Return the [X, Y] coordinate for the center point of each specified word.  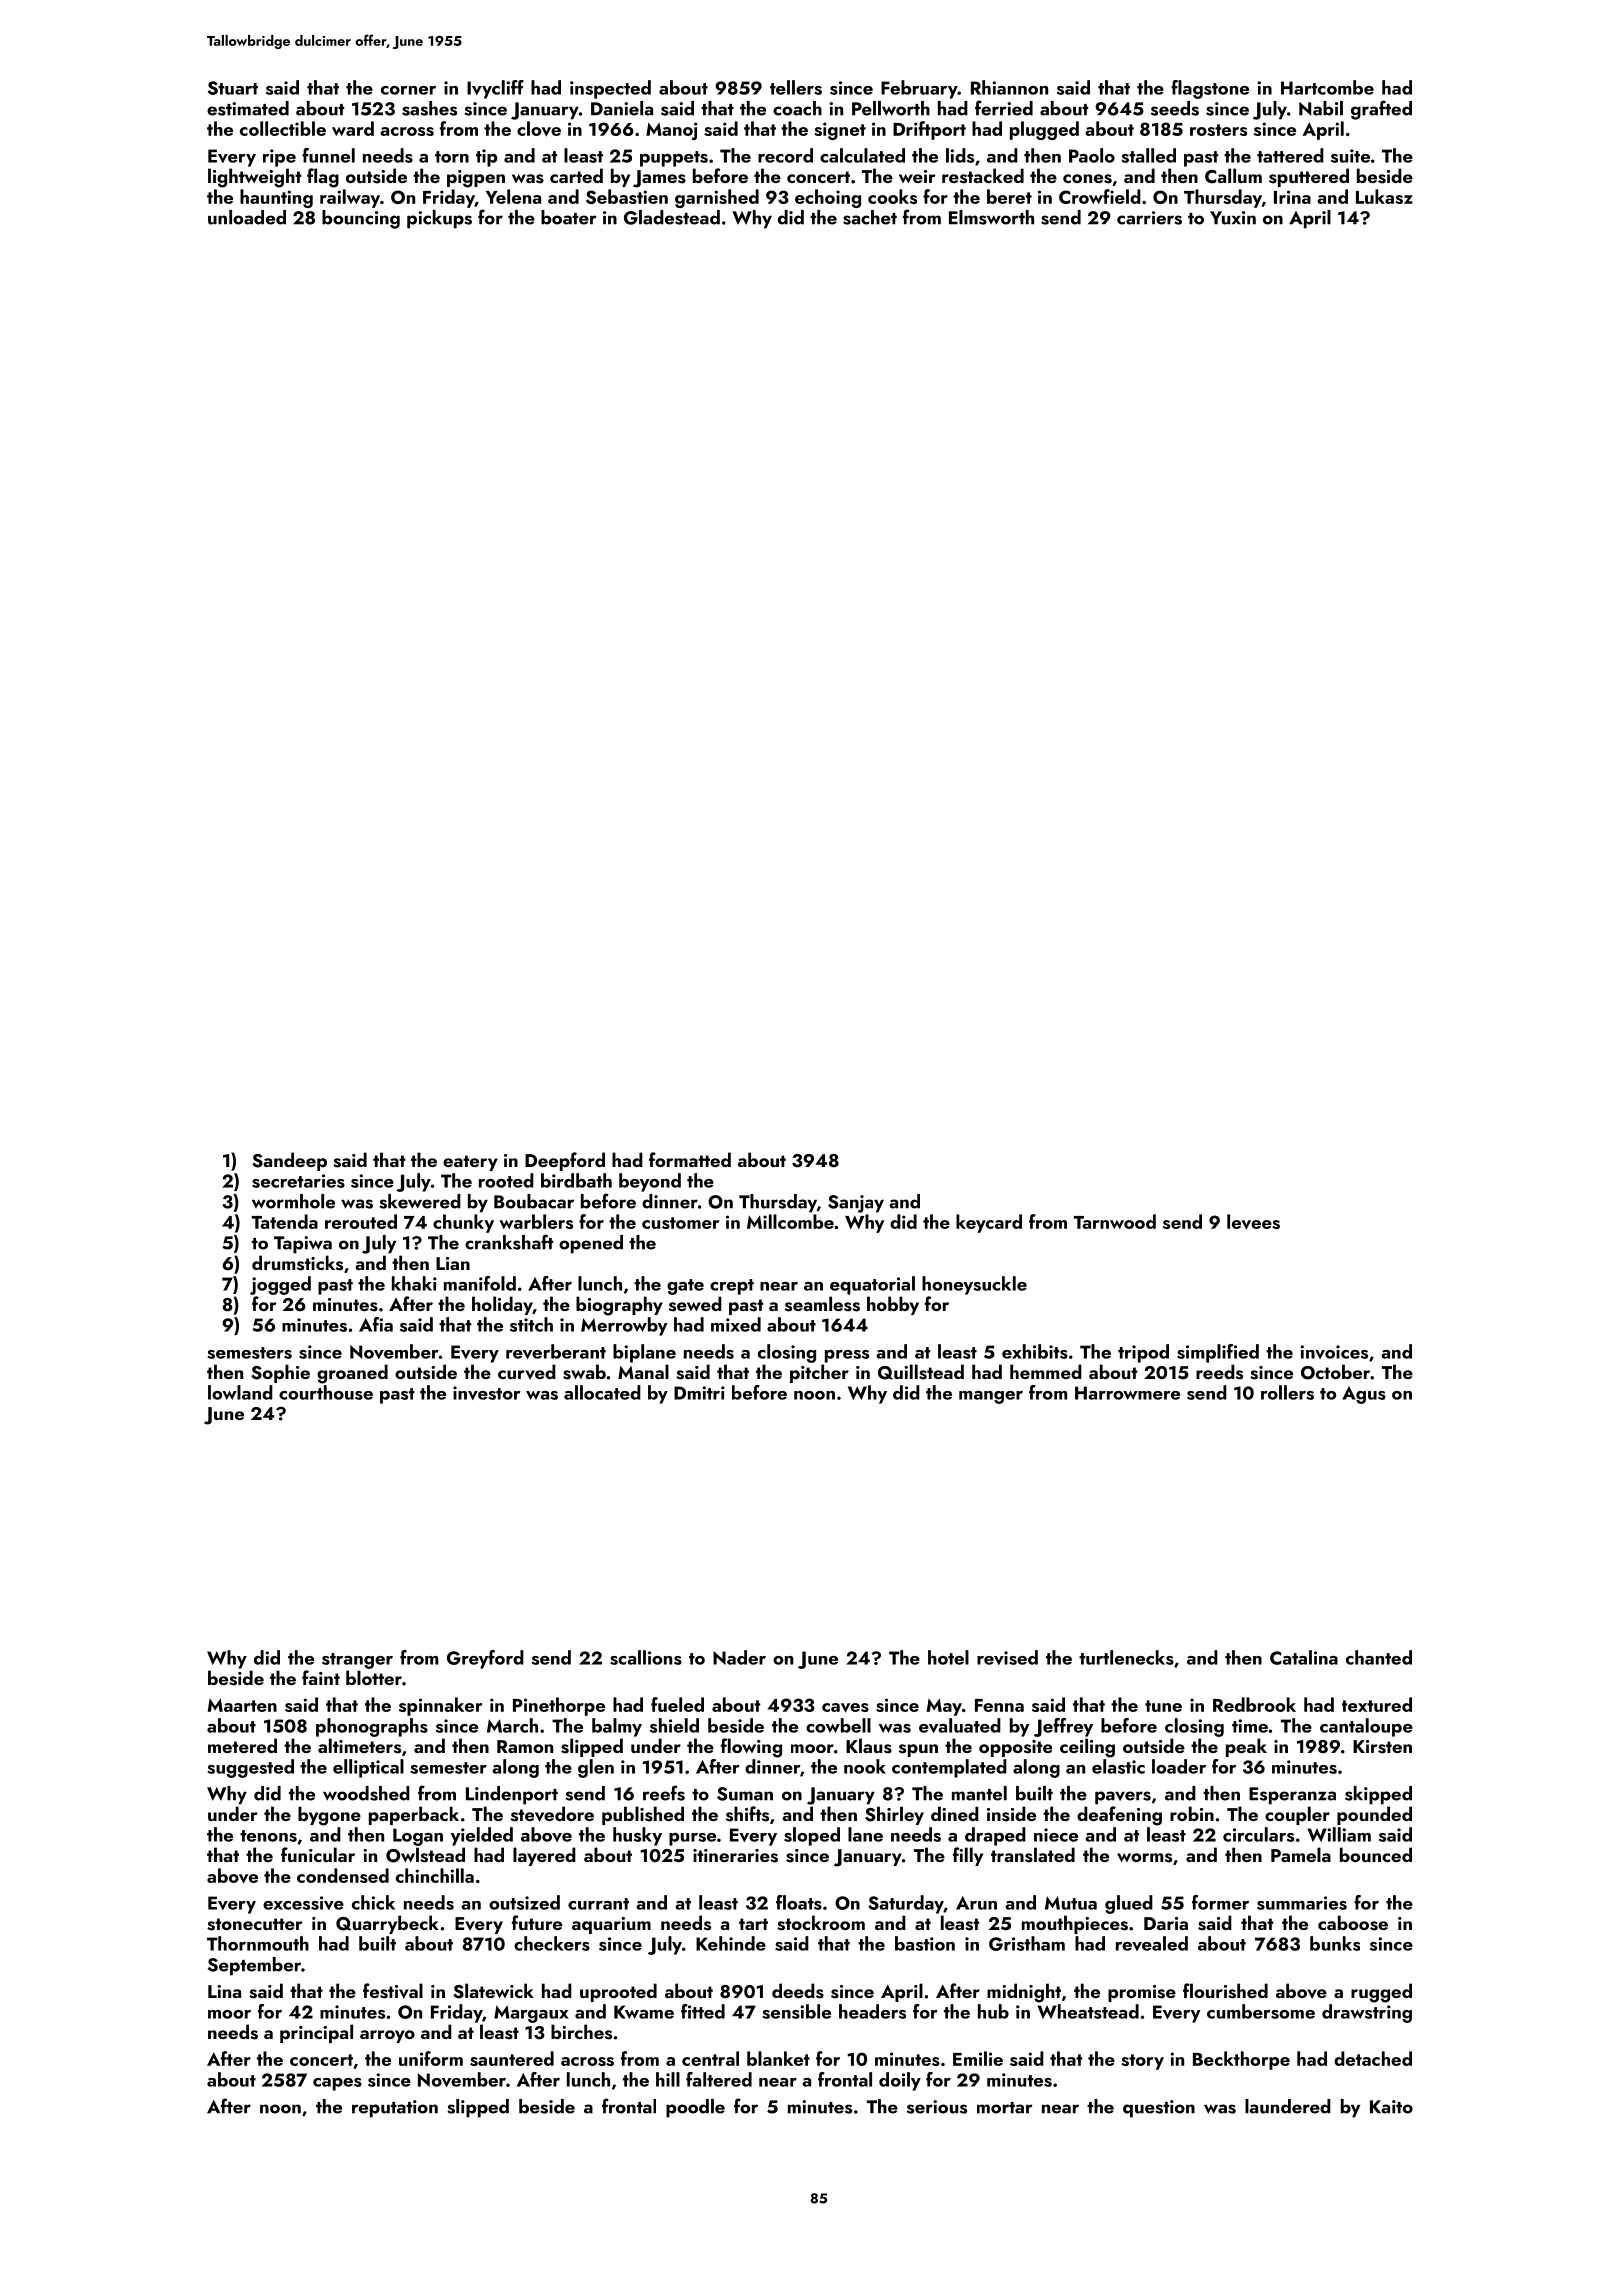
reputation [395, 2109]
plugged [1044, 130]
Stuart [233, 88]
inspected [610, 89]
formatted [690, 1159]
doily [900, 2081]
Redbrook [1254, 1704]
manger [991, 1397]
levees [1253, 1222]
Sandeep [289, 1161]
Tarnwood [1115, 1221]
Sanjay [856, 1204]
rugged [1381, 1993]
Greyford [485, 1659]
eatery [470, 1163]
